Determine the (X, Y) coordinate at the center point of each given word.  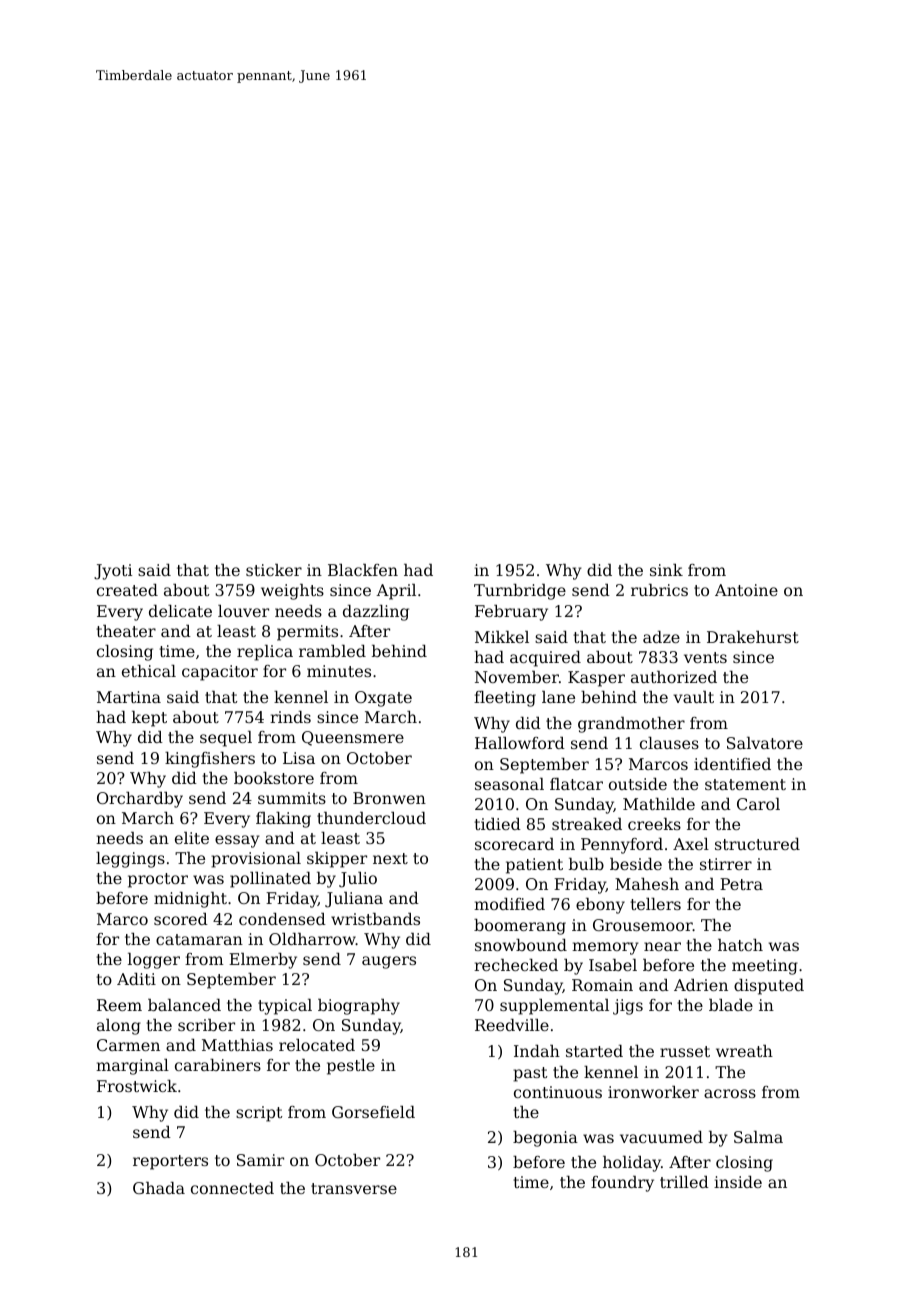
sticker (274, 570)
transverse (354, 1188)
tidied (497, 824)
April (396, 592)
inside (738, 1182)
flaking (283, 820)
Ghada (159, 1188)
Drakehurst (753, 637)
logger (154, 961)
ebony (600, 906)
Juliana (354, 900)
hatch (740, 945)
